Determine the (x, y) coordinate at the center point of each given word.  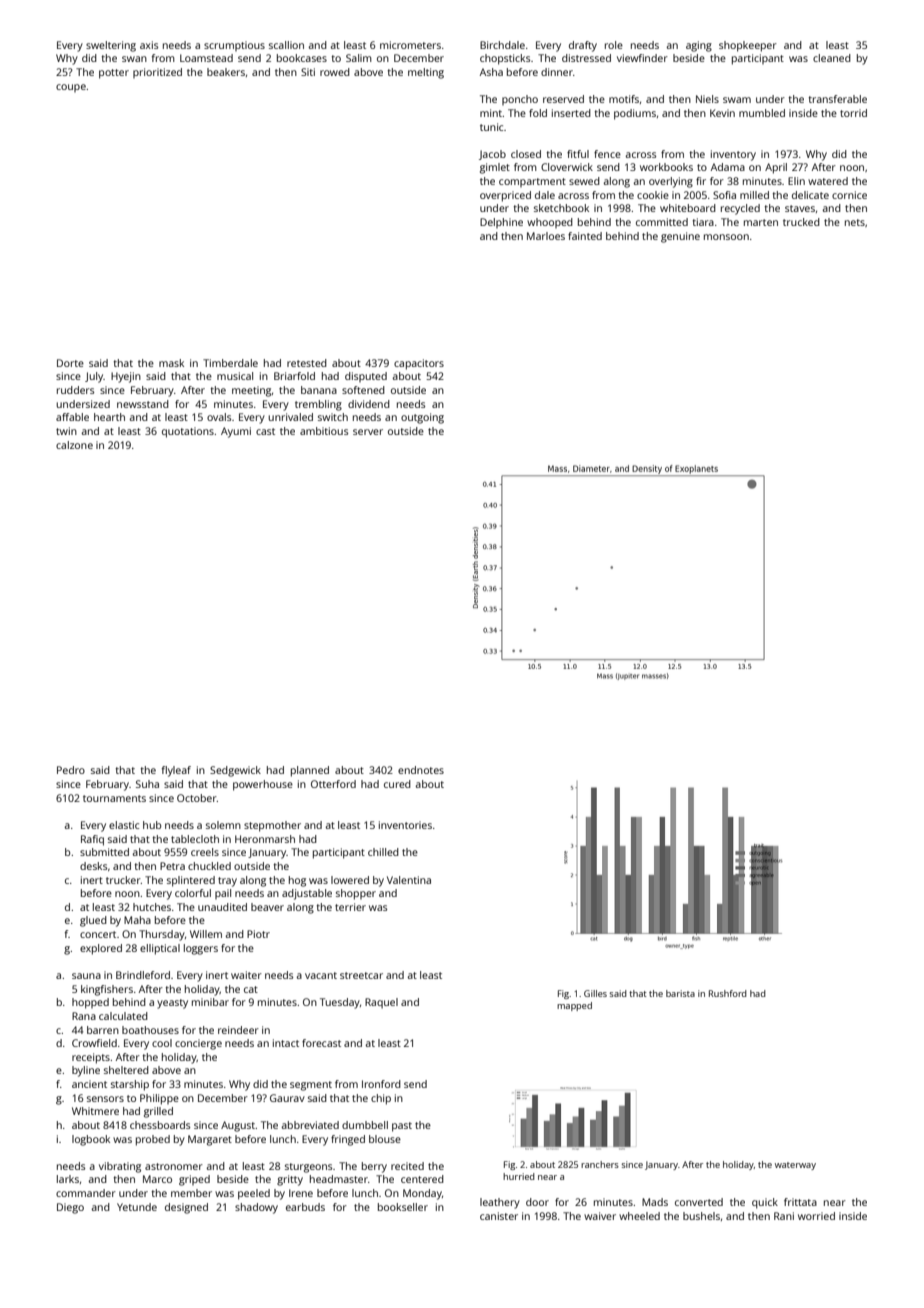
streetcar (361, 975)
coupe (71, 88)
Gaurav (287, 1098)
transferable (837, 99)
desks (93, 866)
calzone (74, 445)
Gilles (595, 993)
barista (680, 993)
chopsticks (505, 59)
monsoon (726, 237)
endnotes (421, 770)
